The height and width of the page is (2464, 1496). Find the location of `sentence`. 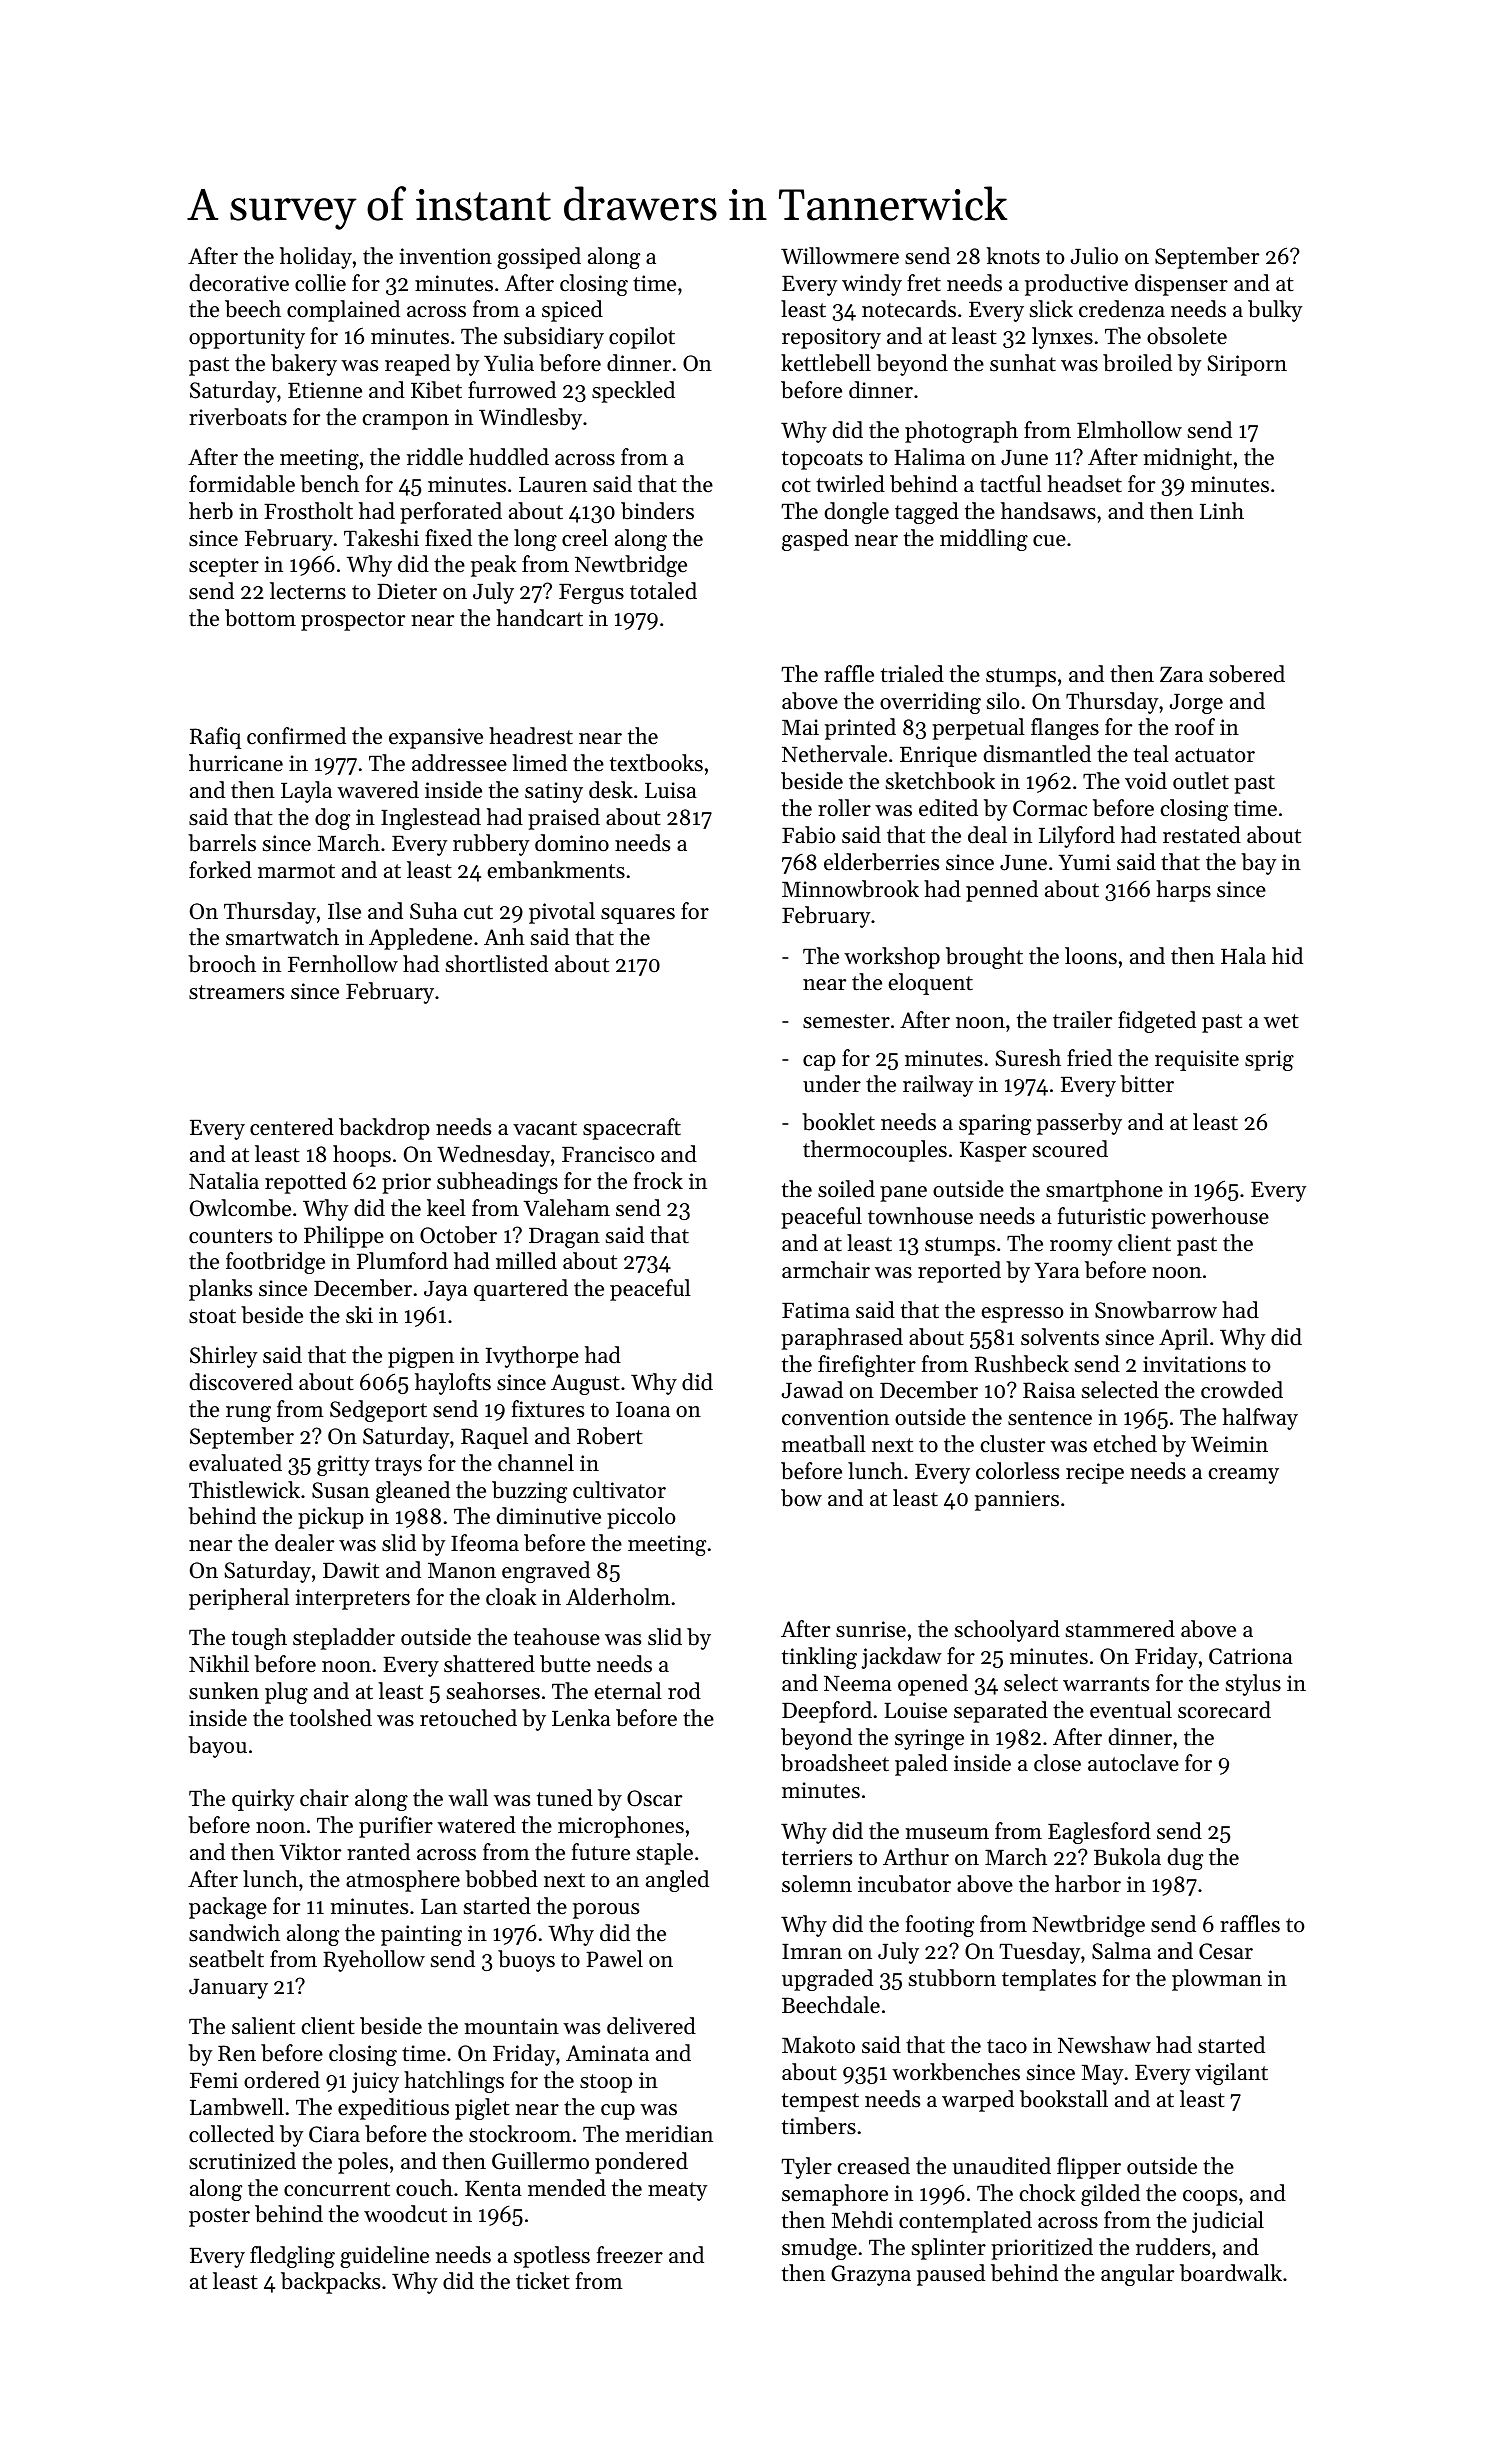

sentence is located at coordinates (1050, 1418).
